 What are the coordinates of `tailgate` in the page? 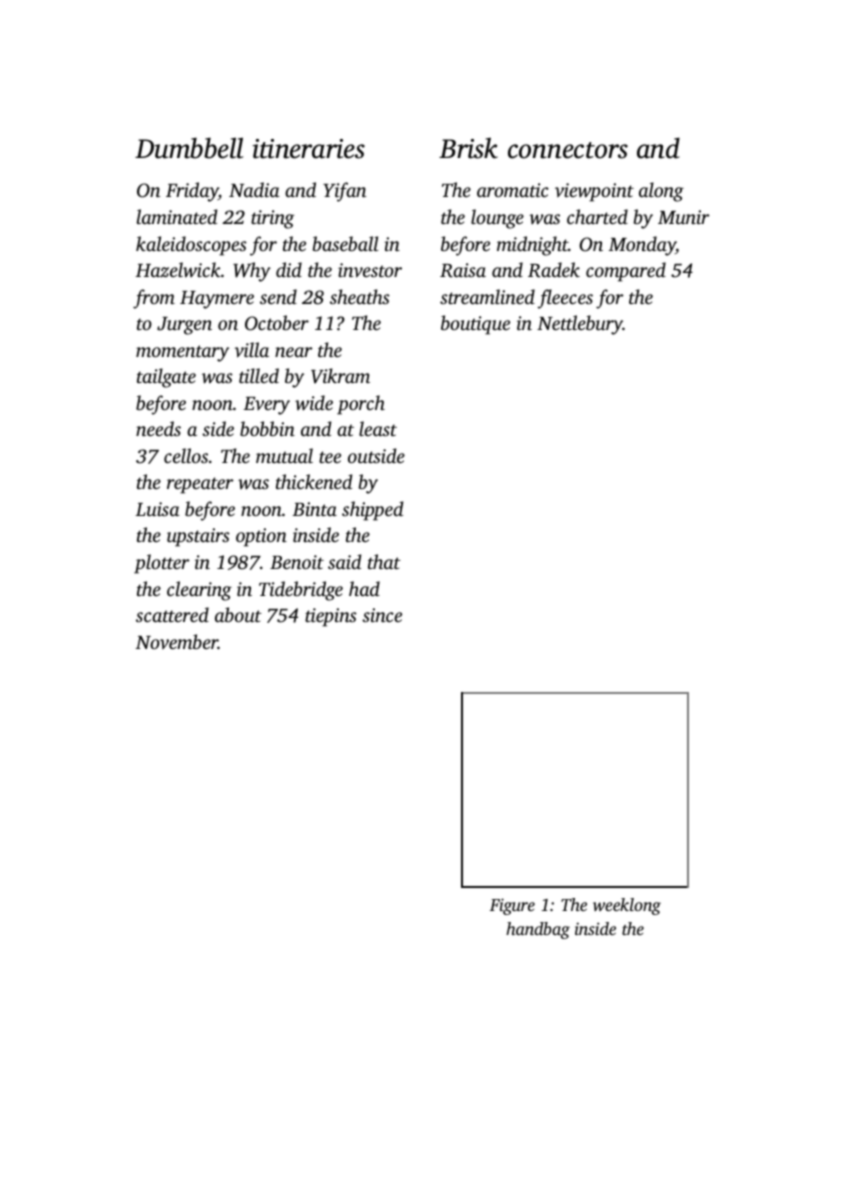 It's located at (166, 378).
